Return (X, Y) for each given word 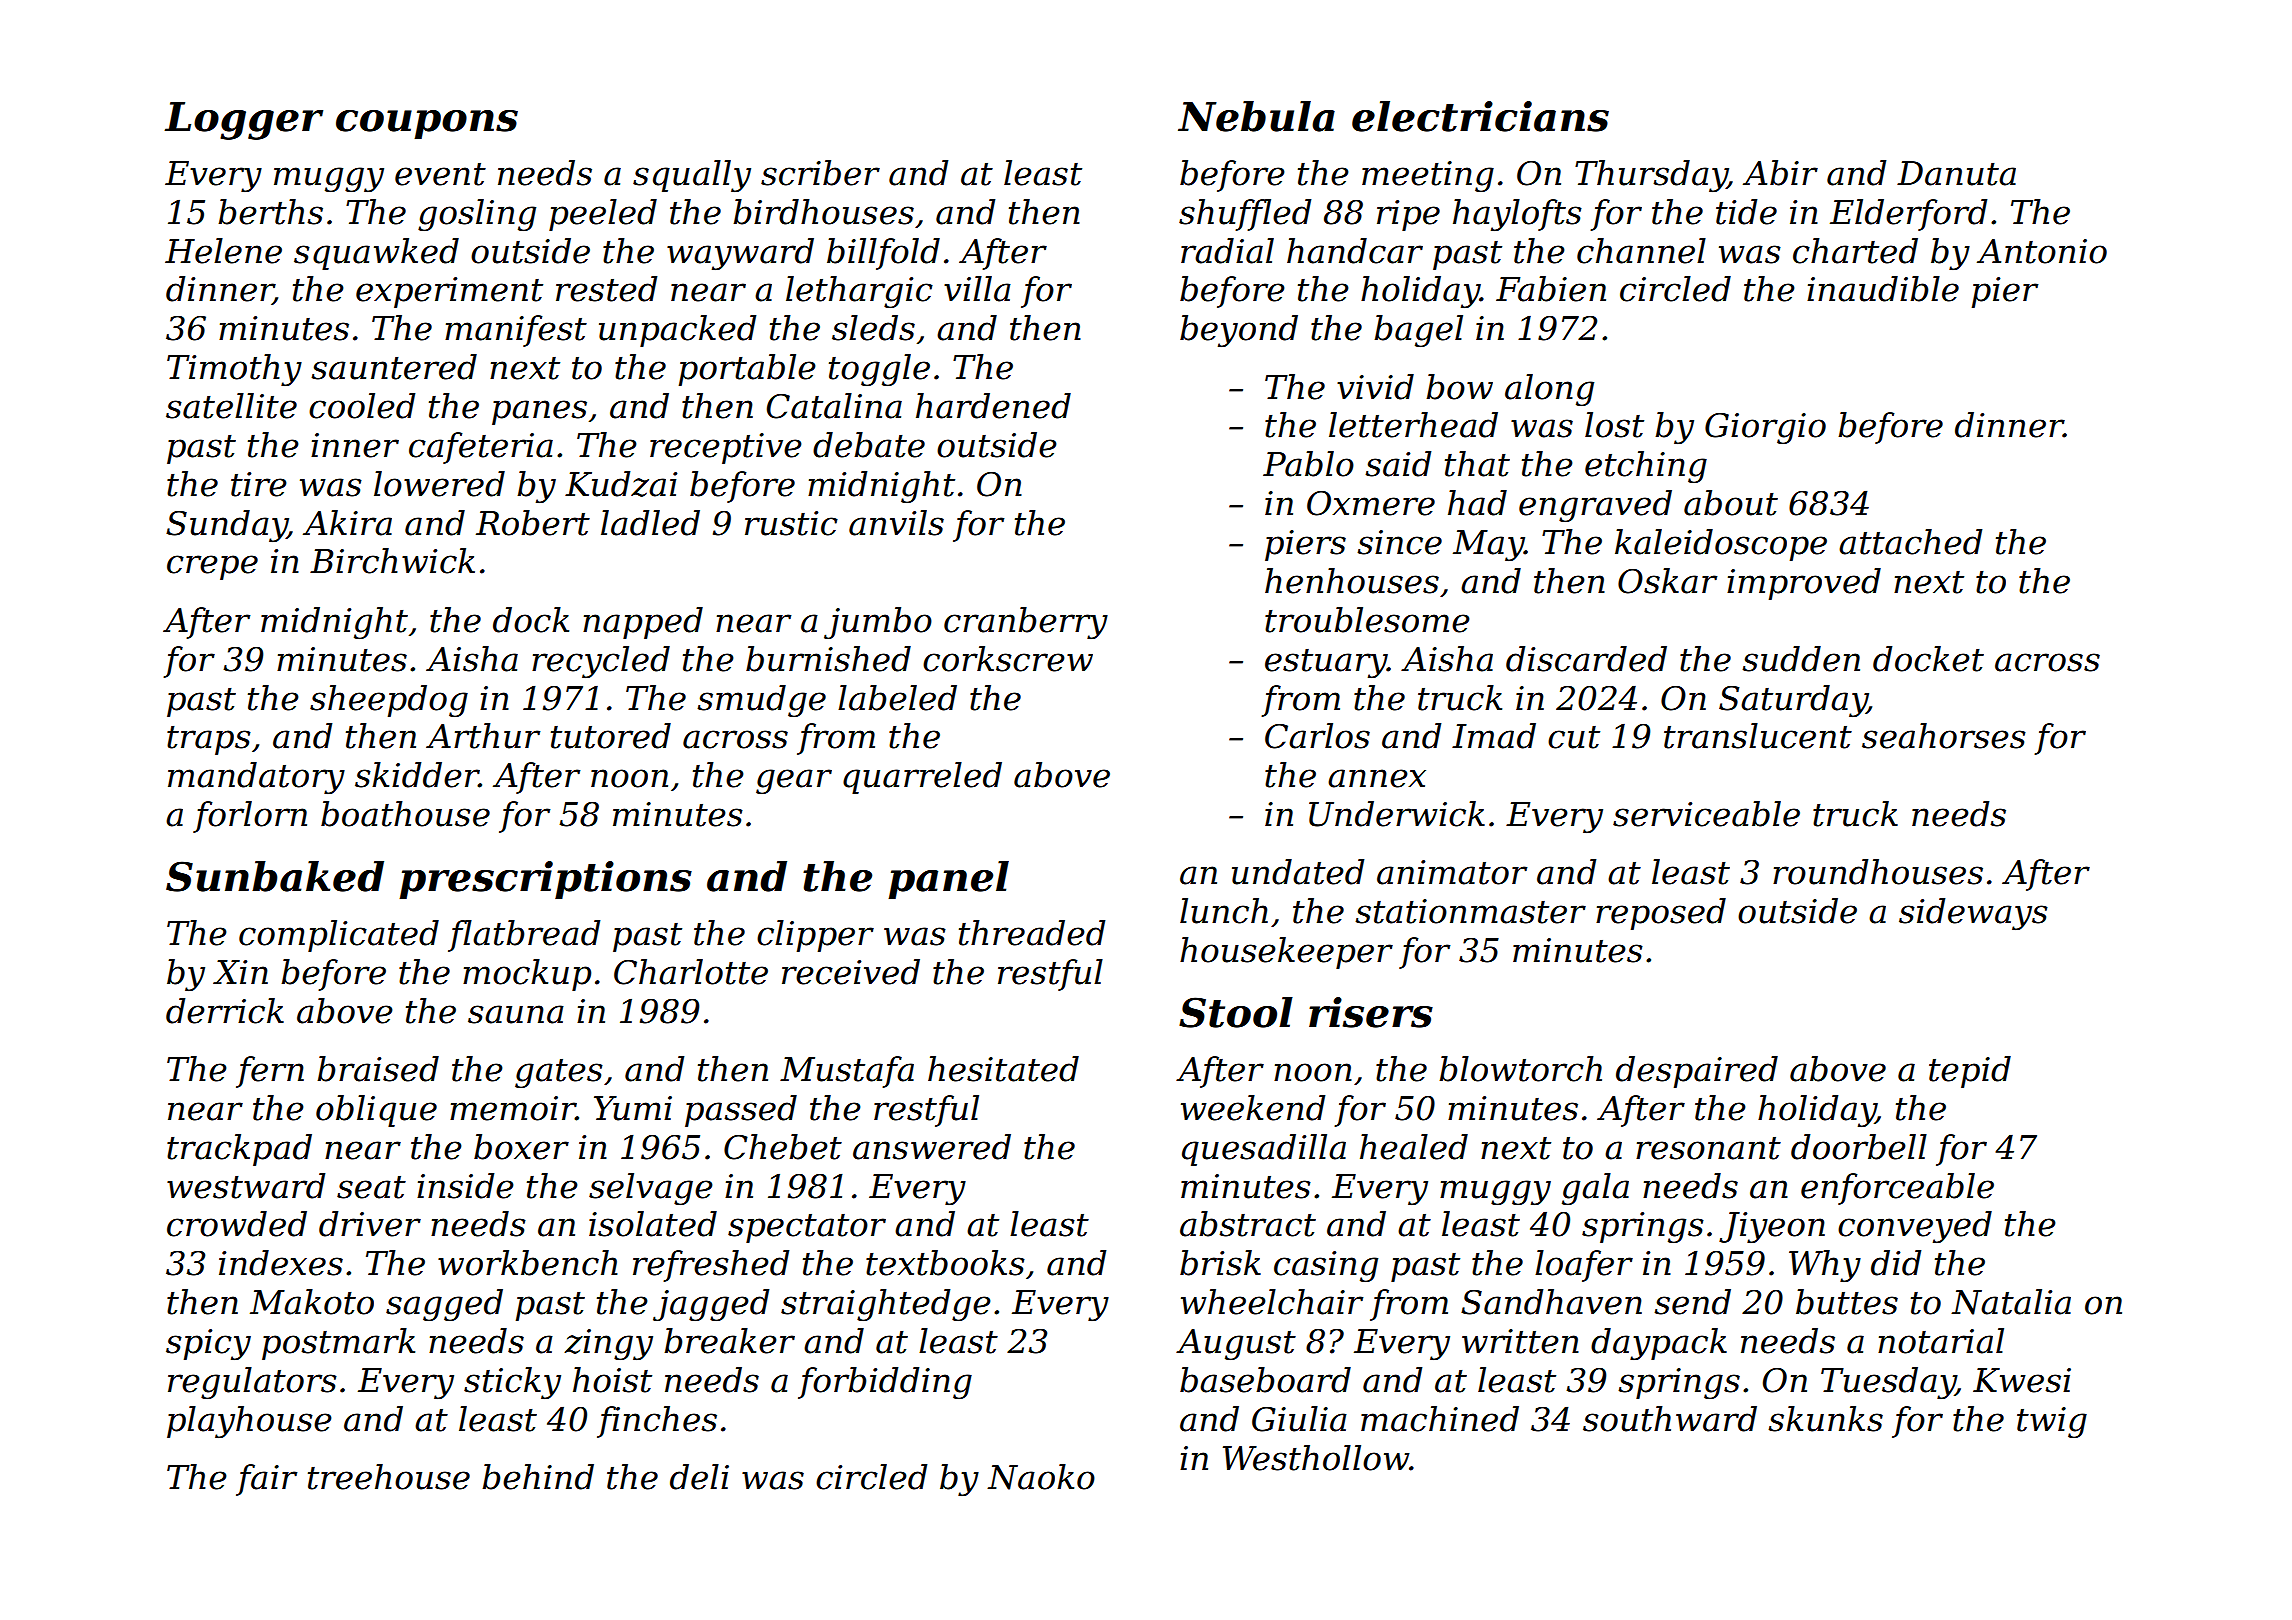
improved (1804, 584)
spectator (807, 1228)
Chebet (783, 1147)
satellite (231, 406)
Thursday (1651, 176)
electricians (1480, 116)
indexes (281, 1263)
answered (932, 1147)
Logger (243, 121)
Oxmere (1371, 503)
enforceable (1897, 1189)
